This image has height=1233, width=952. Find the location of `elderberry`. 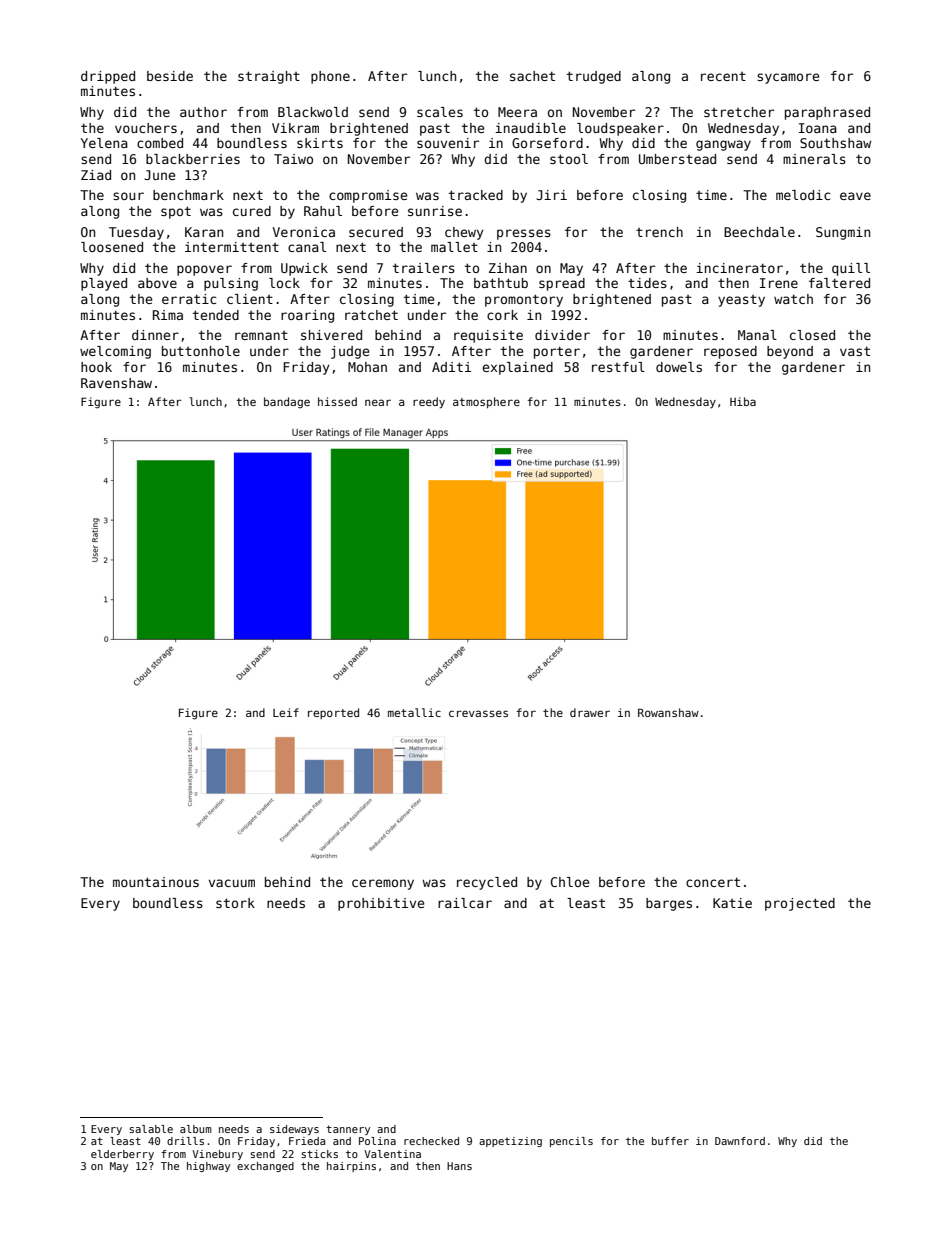

elderberry is located at coordinates (122, 1155).
